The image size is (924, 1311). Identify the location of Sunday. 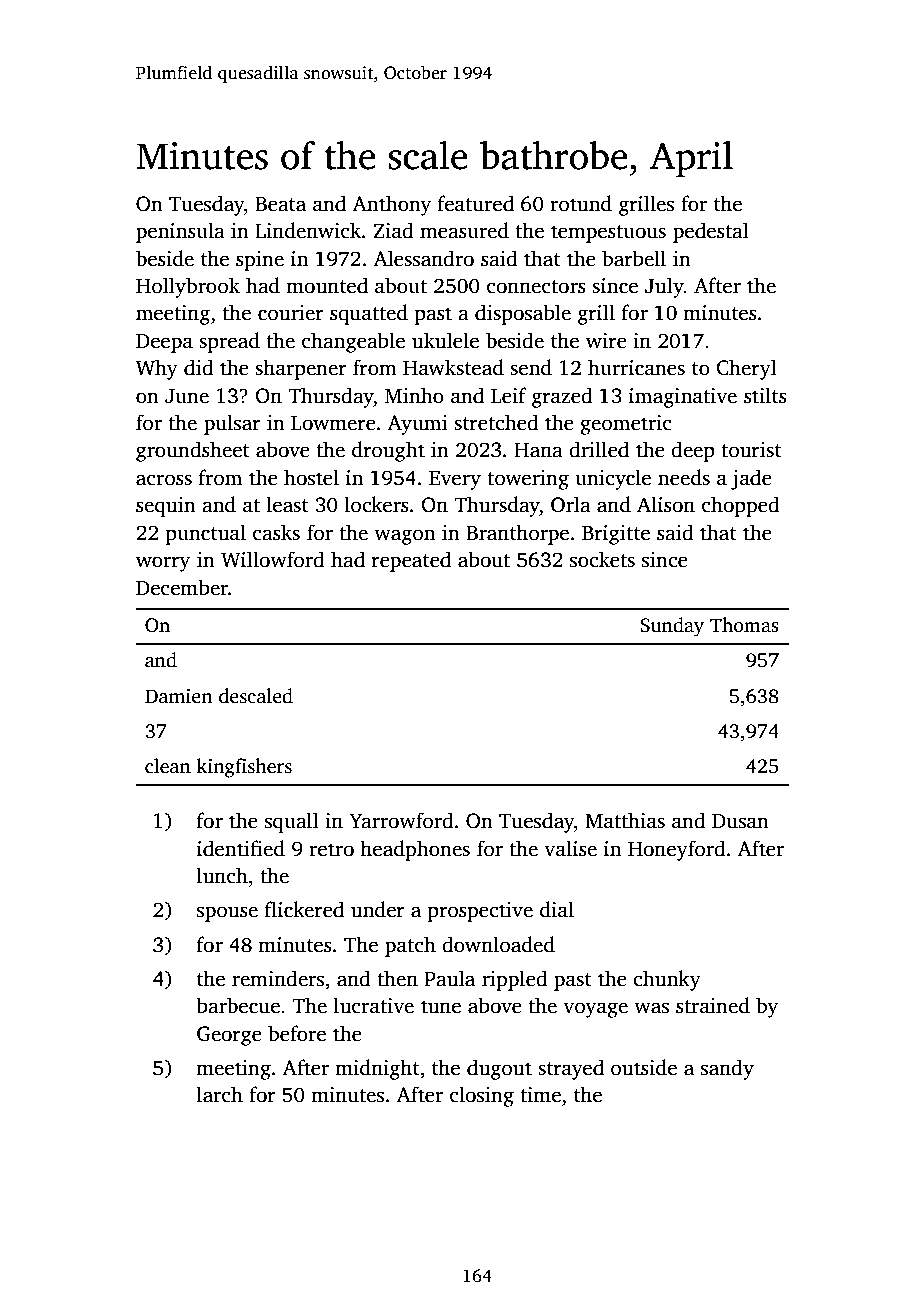
(672, 627).
